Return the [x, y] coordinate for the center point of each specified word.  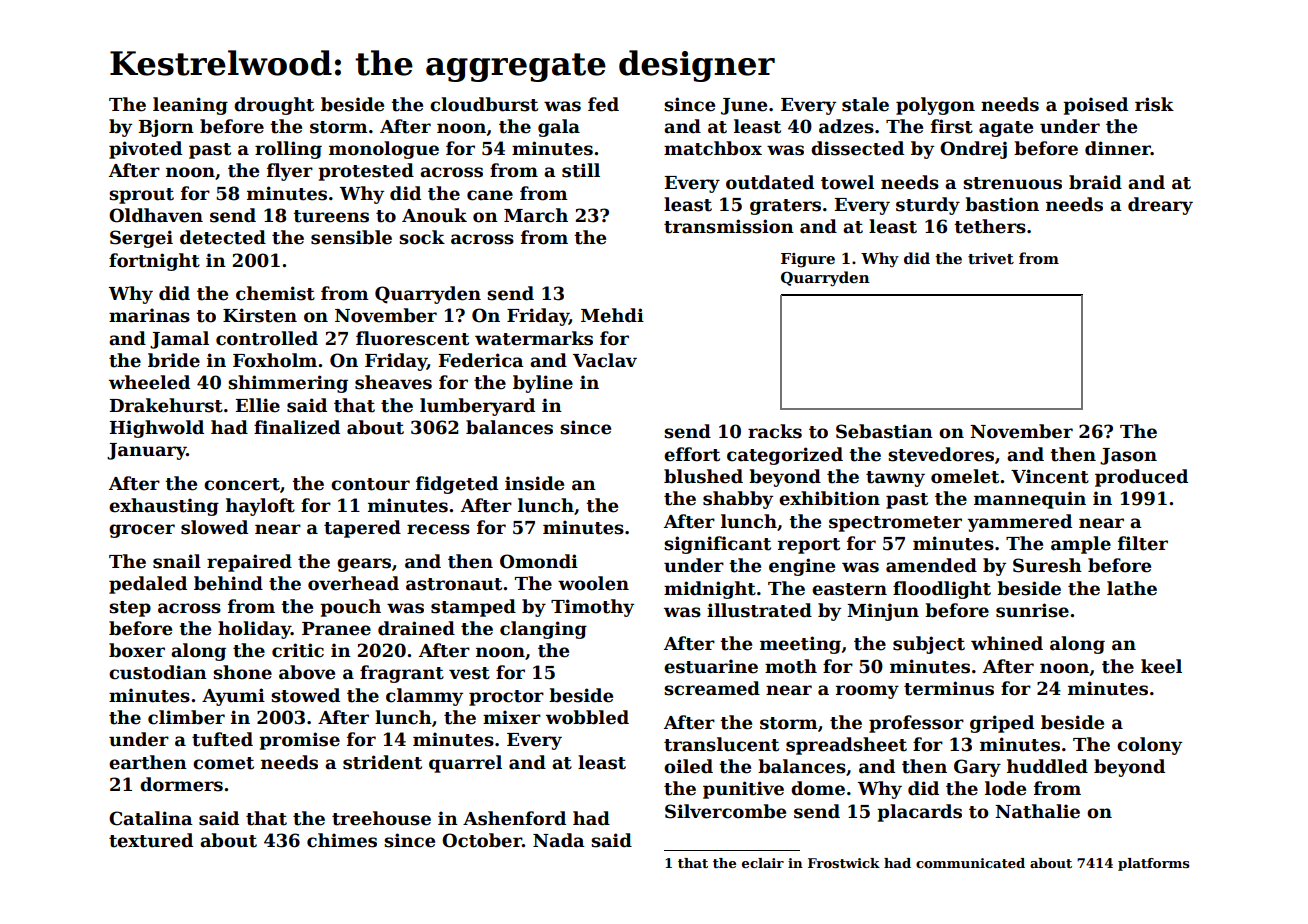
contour [370, 484]
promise [299, 741]
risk [1154, 104]
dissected [857, 148]
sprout [141, 196]
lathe [1132, 588]
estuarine [711, 666]
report [809, 546]
